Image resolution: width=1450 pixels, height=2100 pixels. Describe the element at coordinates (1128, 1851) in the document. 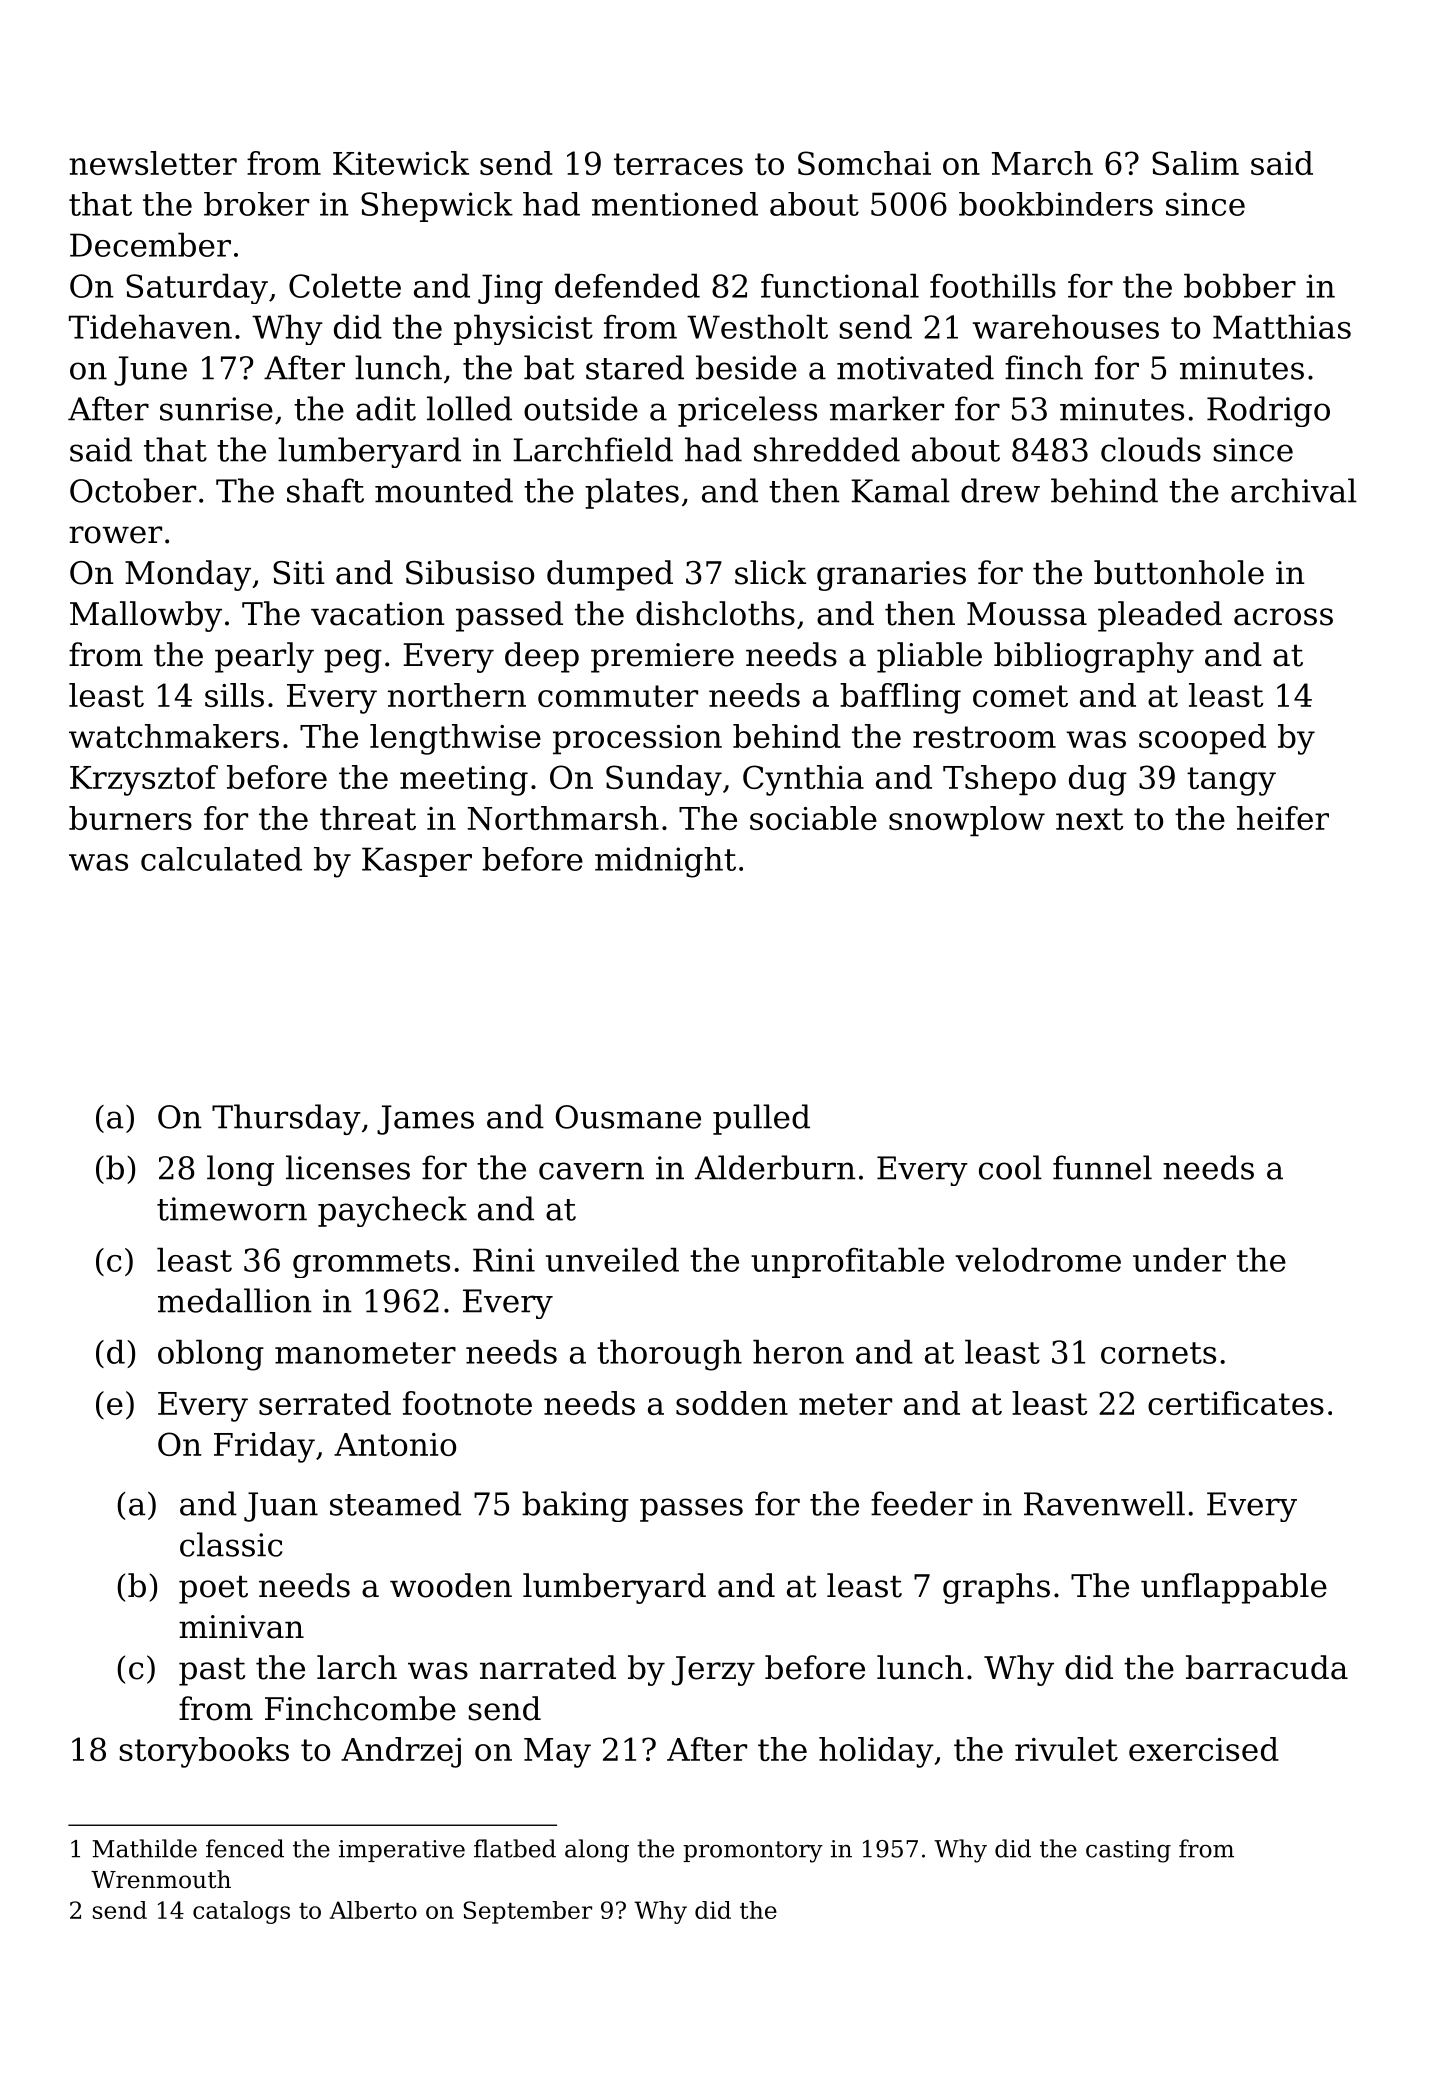

I see `casting` at that location.
